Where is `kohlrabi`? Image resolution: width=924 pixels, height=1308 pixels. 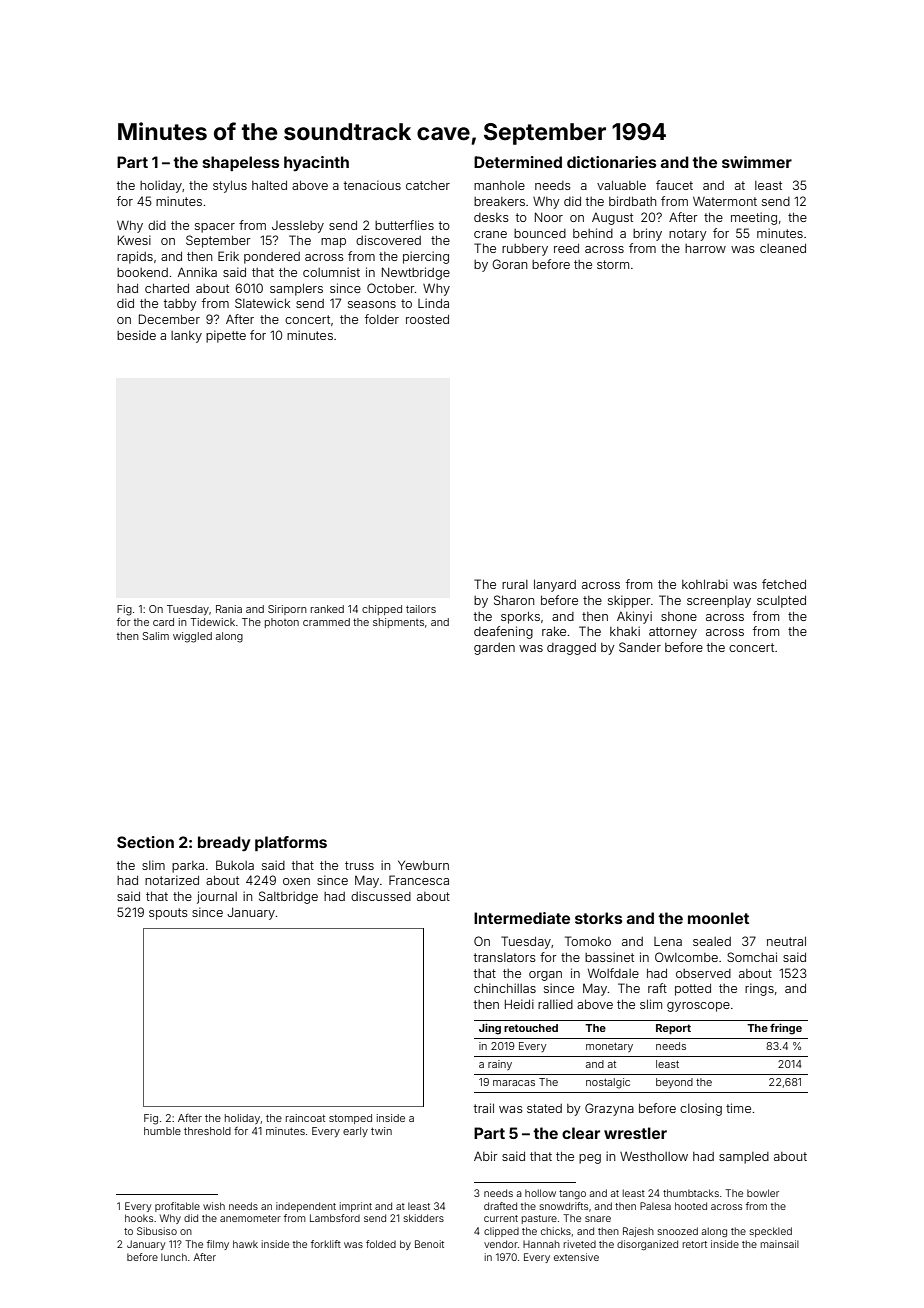
kohlrabi is located at coordinates (705, 584).
